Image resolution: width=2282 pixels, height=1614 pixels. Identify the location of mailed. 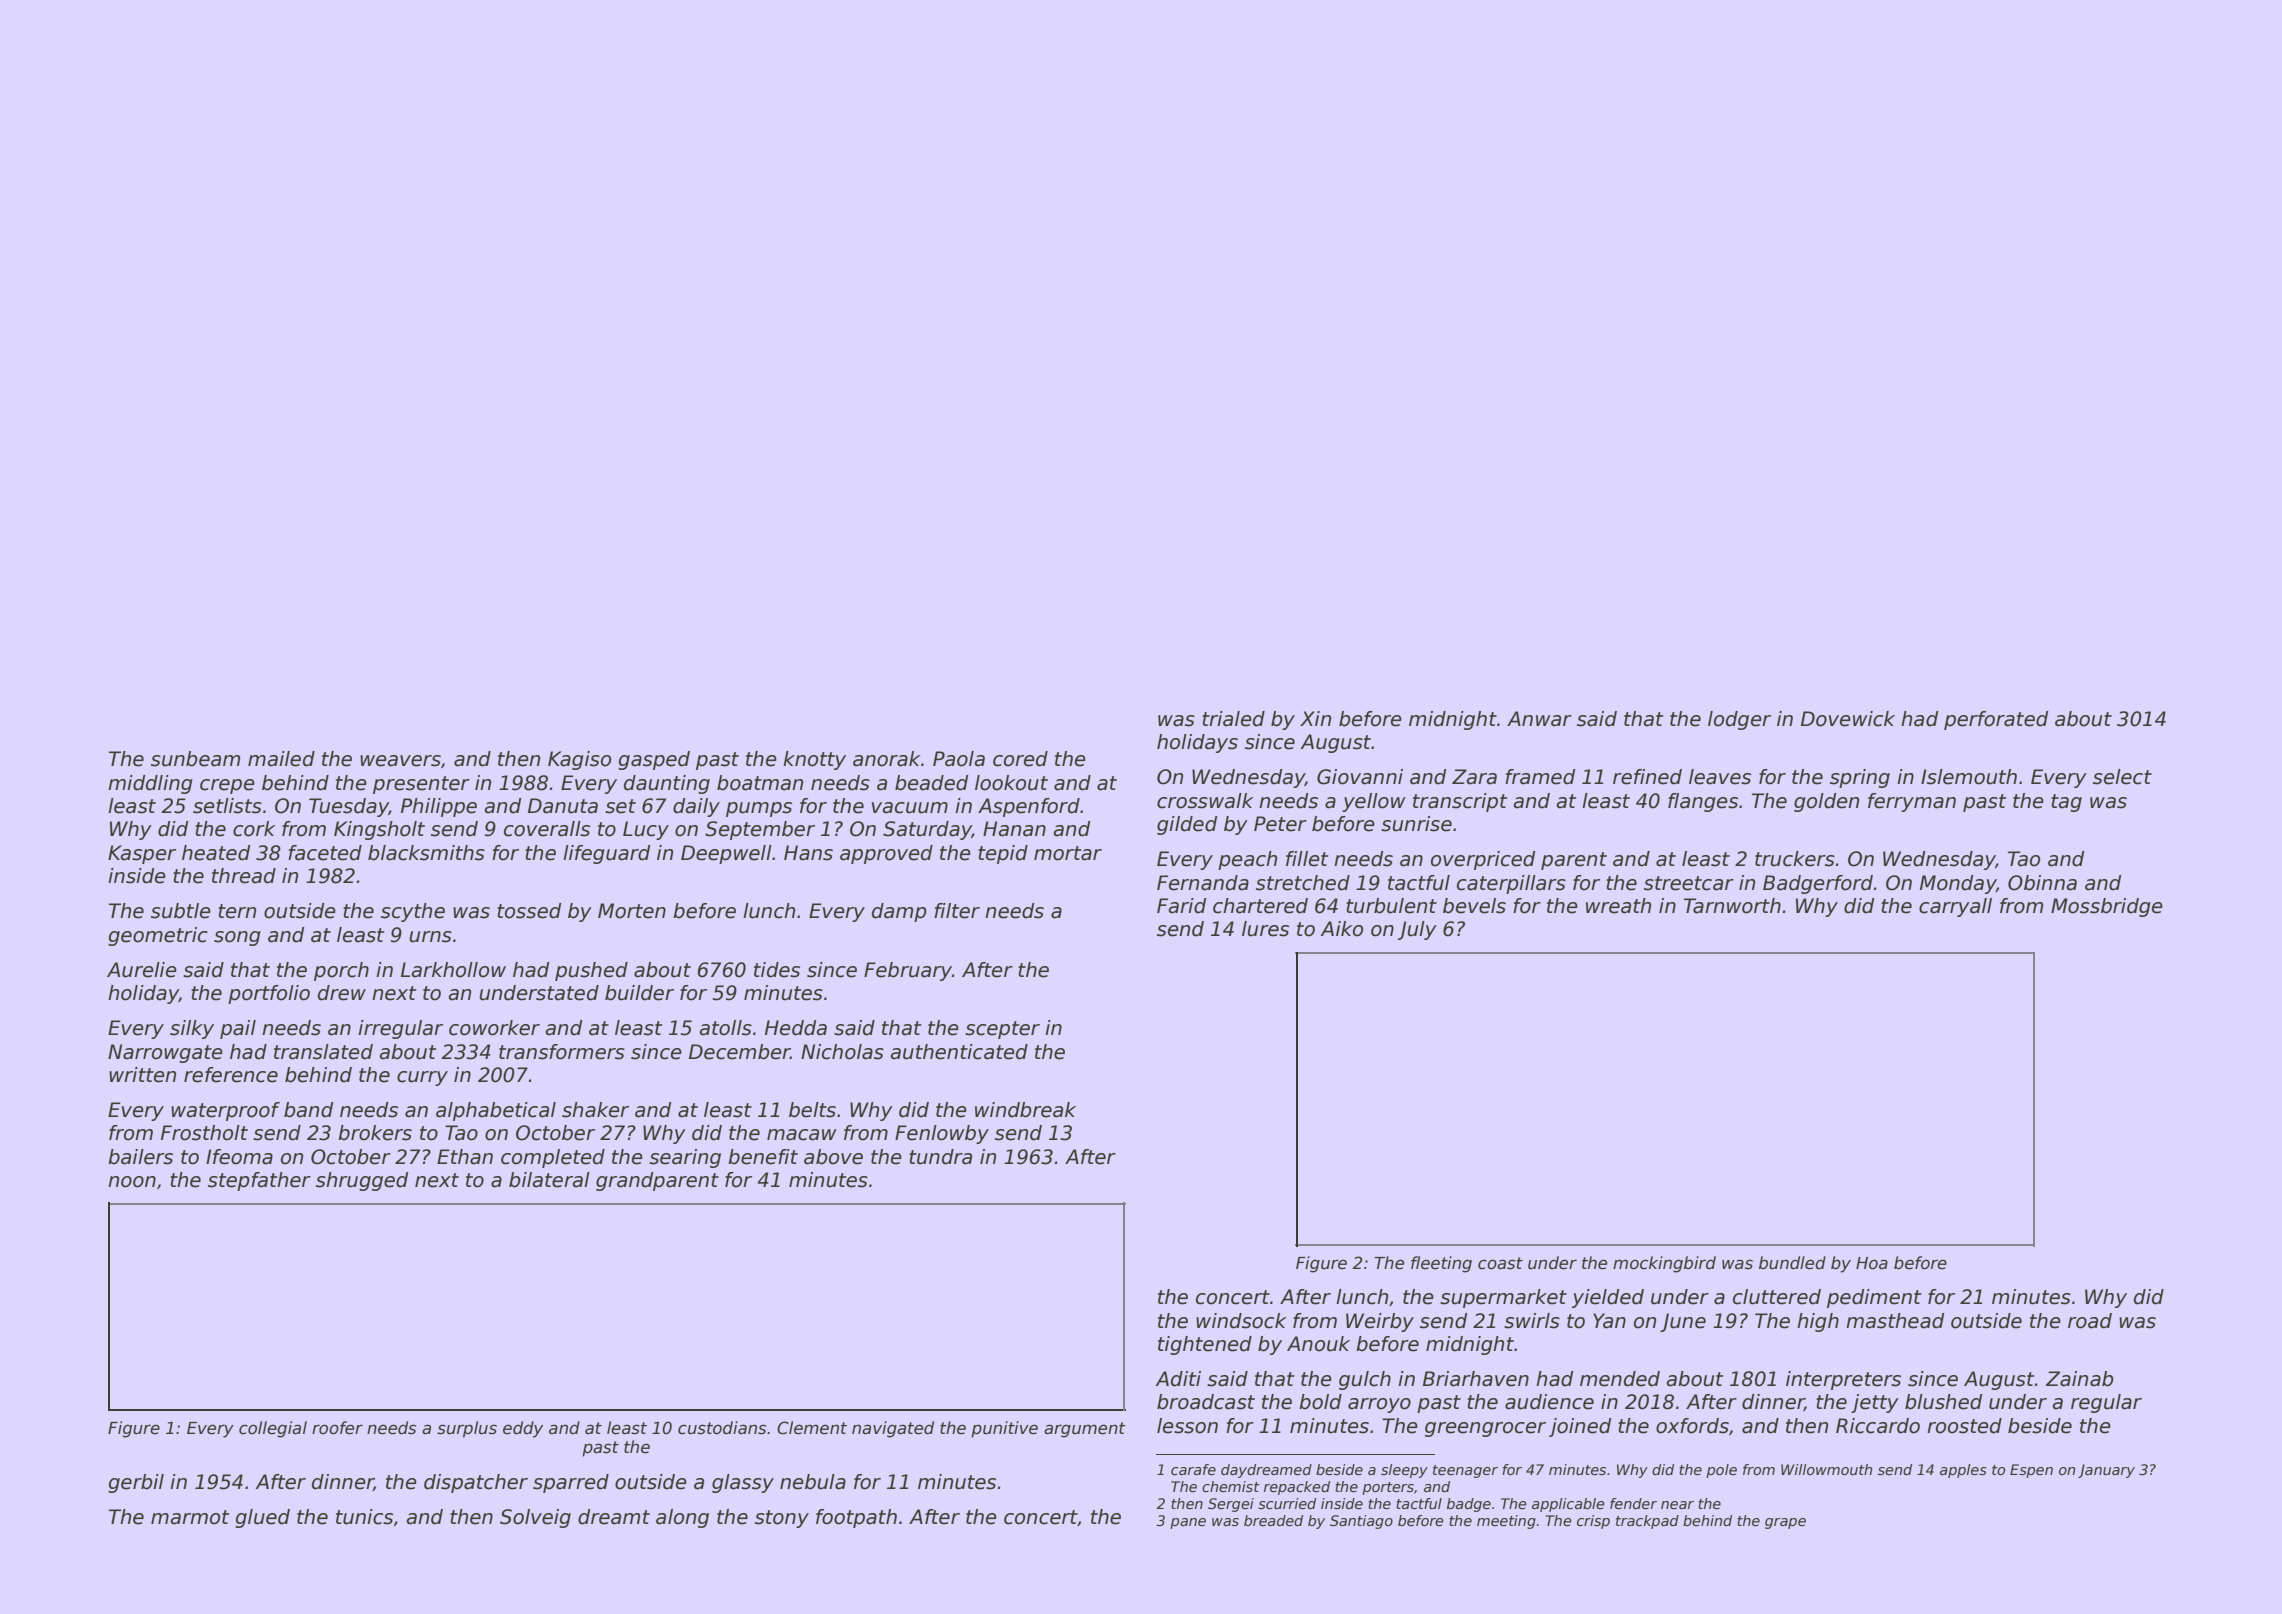
(281, 759).
